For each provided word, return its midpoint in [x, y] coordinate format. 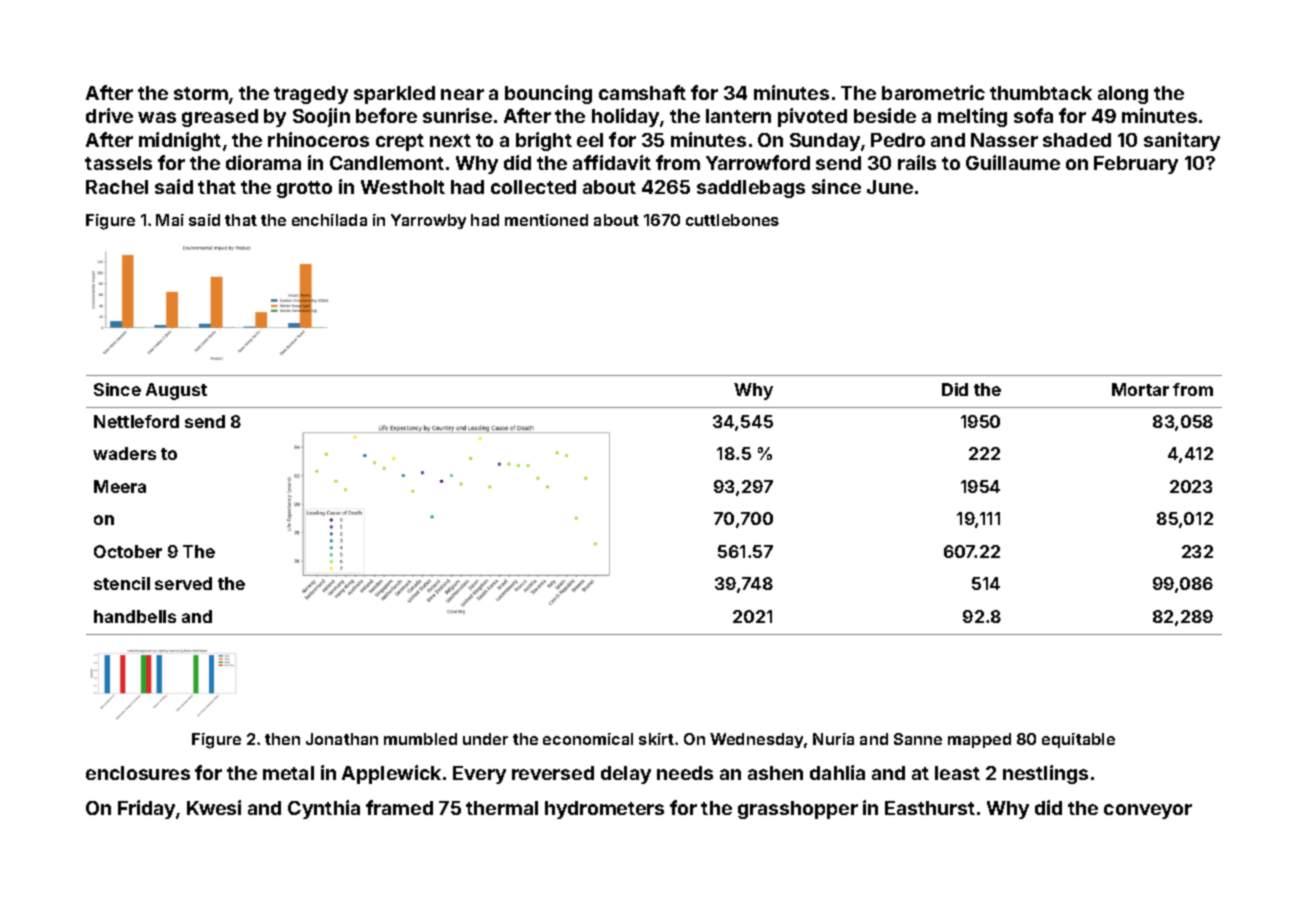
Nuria [833, 739]
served [183, 583]
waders [124, 453]
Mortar [1140, 389]
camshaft [642, 92]
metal [288, 773]
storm [201, 93]
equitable [1078, 740]
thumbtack [1041, 93]
